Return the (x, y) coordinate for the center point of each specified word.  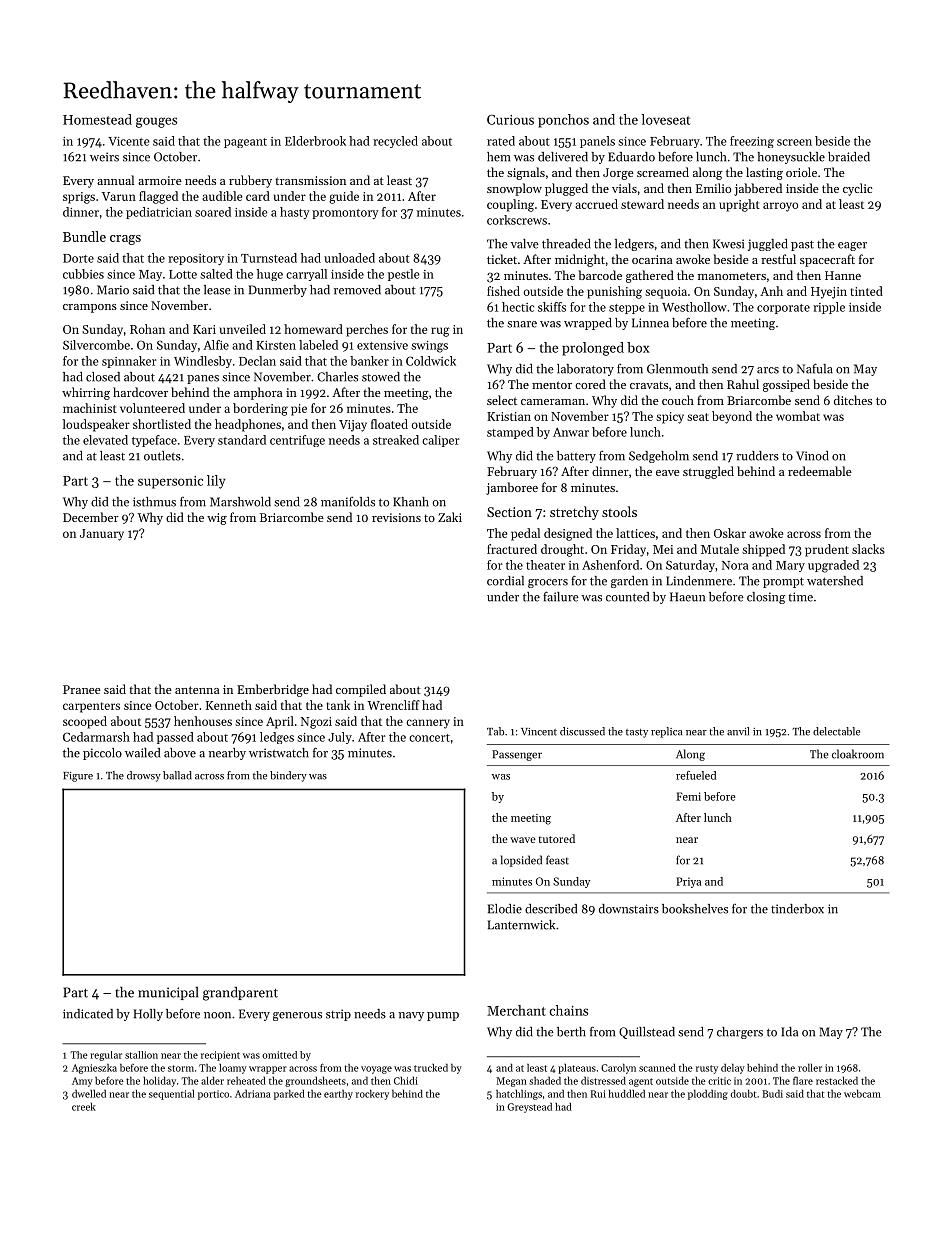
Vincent (539, 732)
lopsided (521, 861)
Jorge (618, 174)
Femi (688, 796)
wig (217, 519)
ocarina (652, 259)
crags (125, 240)
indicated (88, 1014)
